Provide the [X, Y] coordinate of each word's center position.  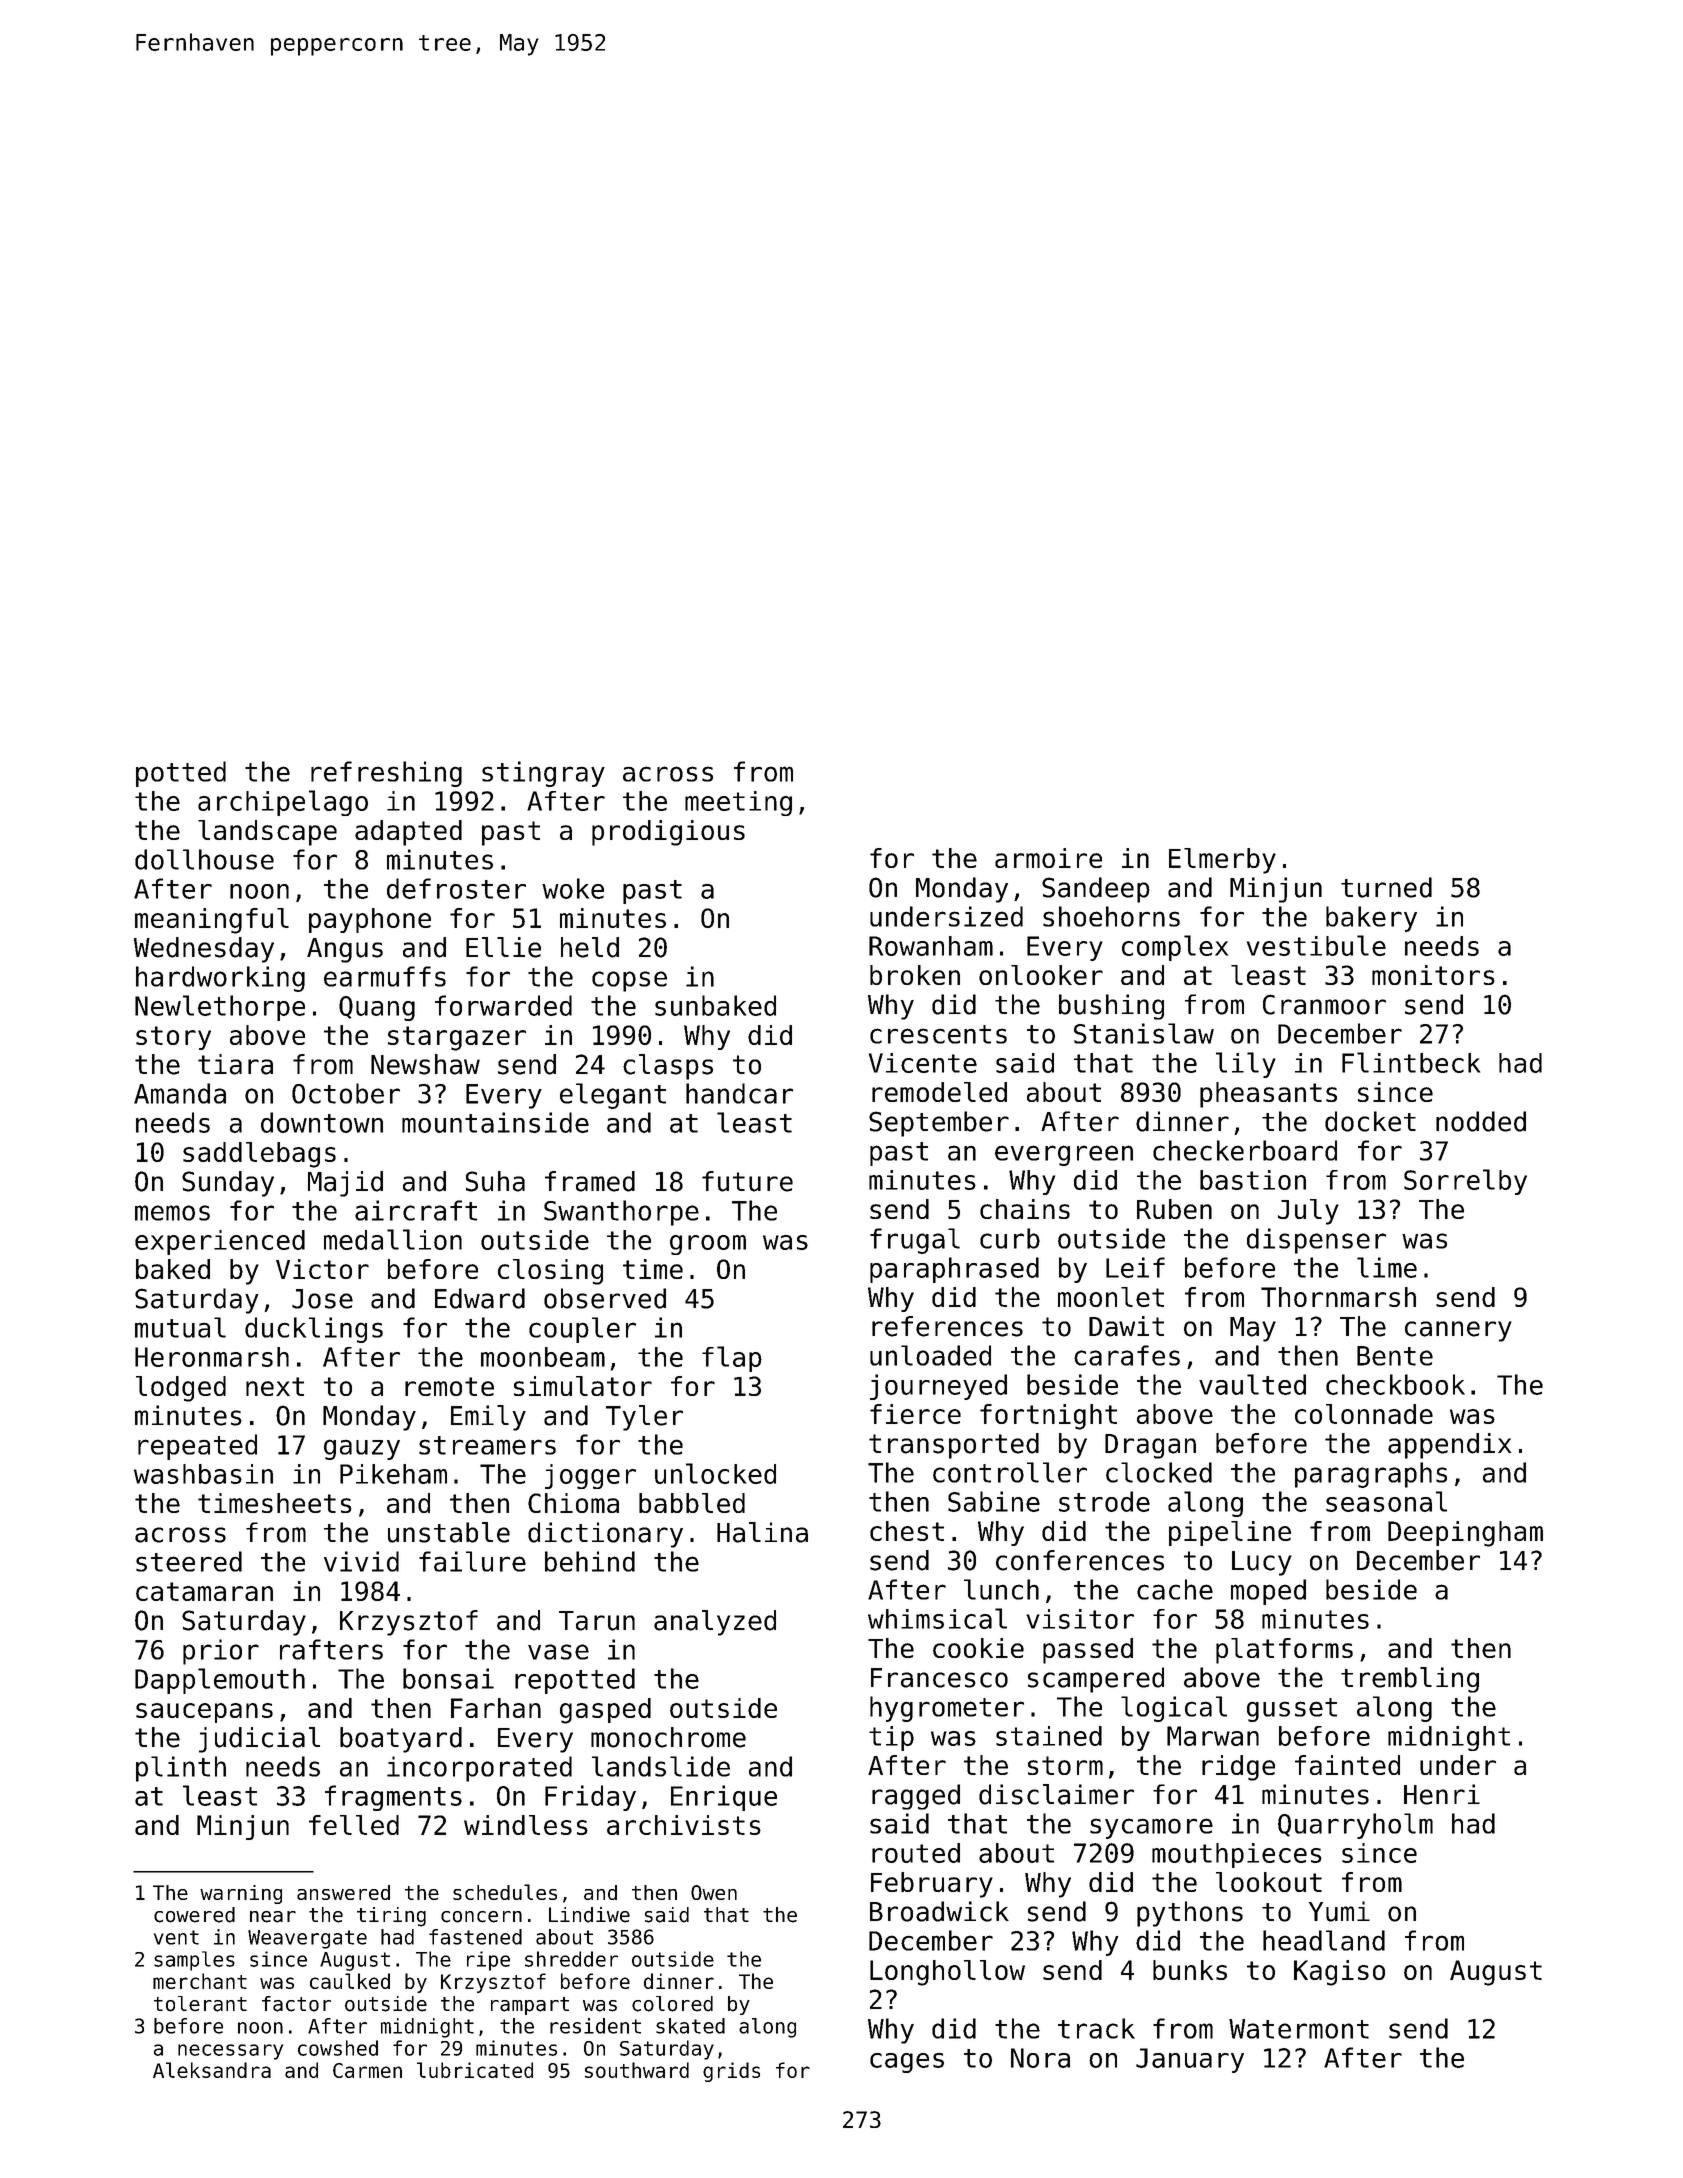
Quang [377, 1008]
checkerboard [1245, 1150]
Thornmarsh [1338, 1297]
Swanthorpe [621, 1213]
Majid [345, 1184]
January [1190, 2060]
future [747, 1181]
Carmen [367, 2070]
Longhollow [947, 1973]
